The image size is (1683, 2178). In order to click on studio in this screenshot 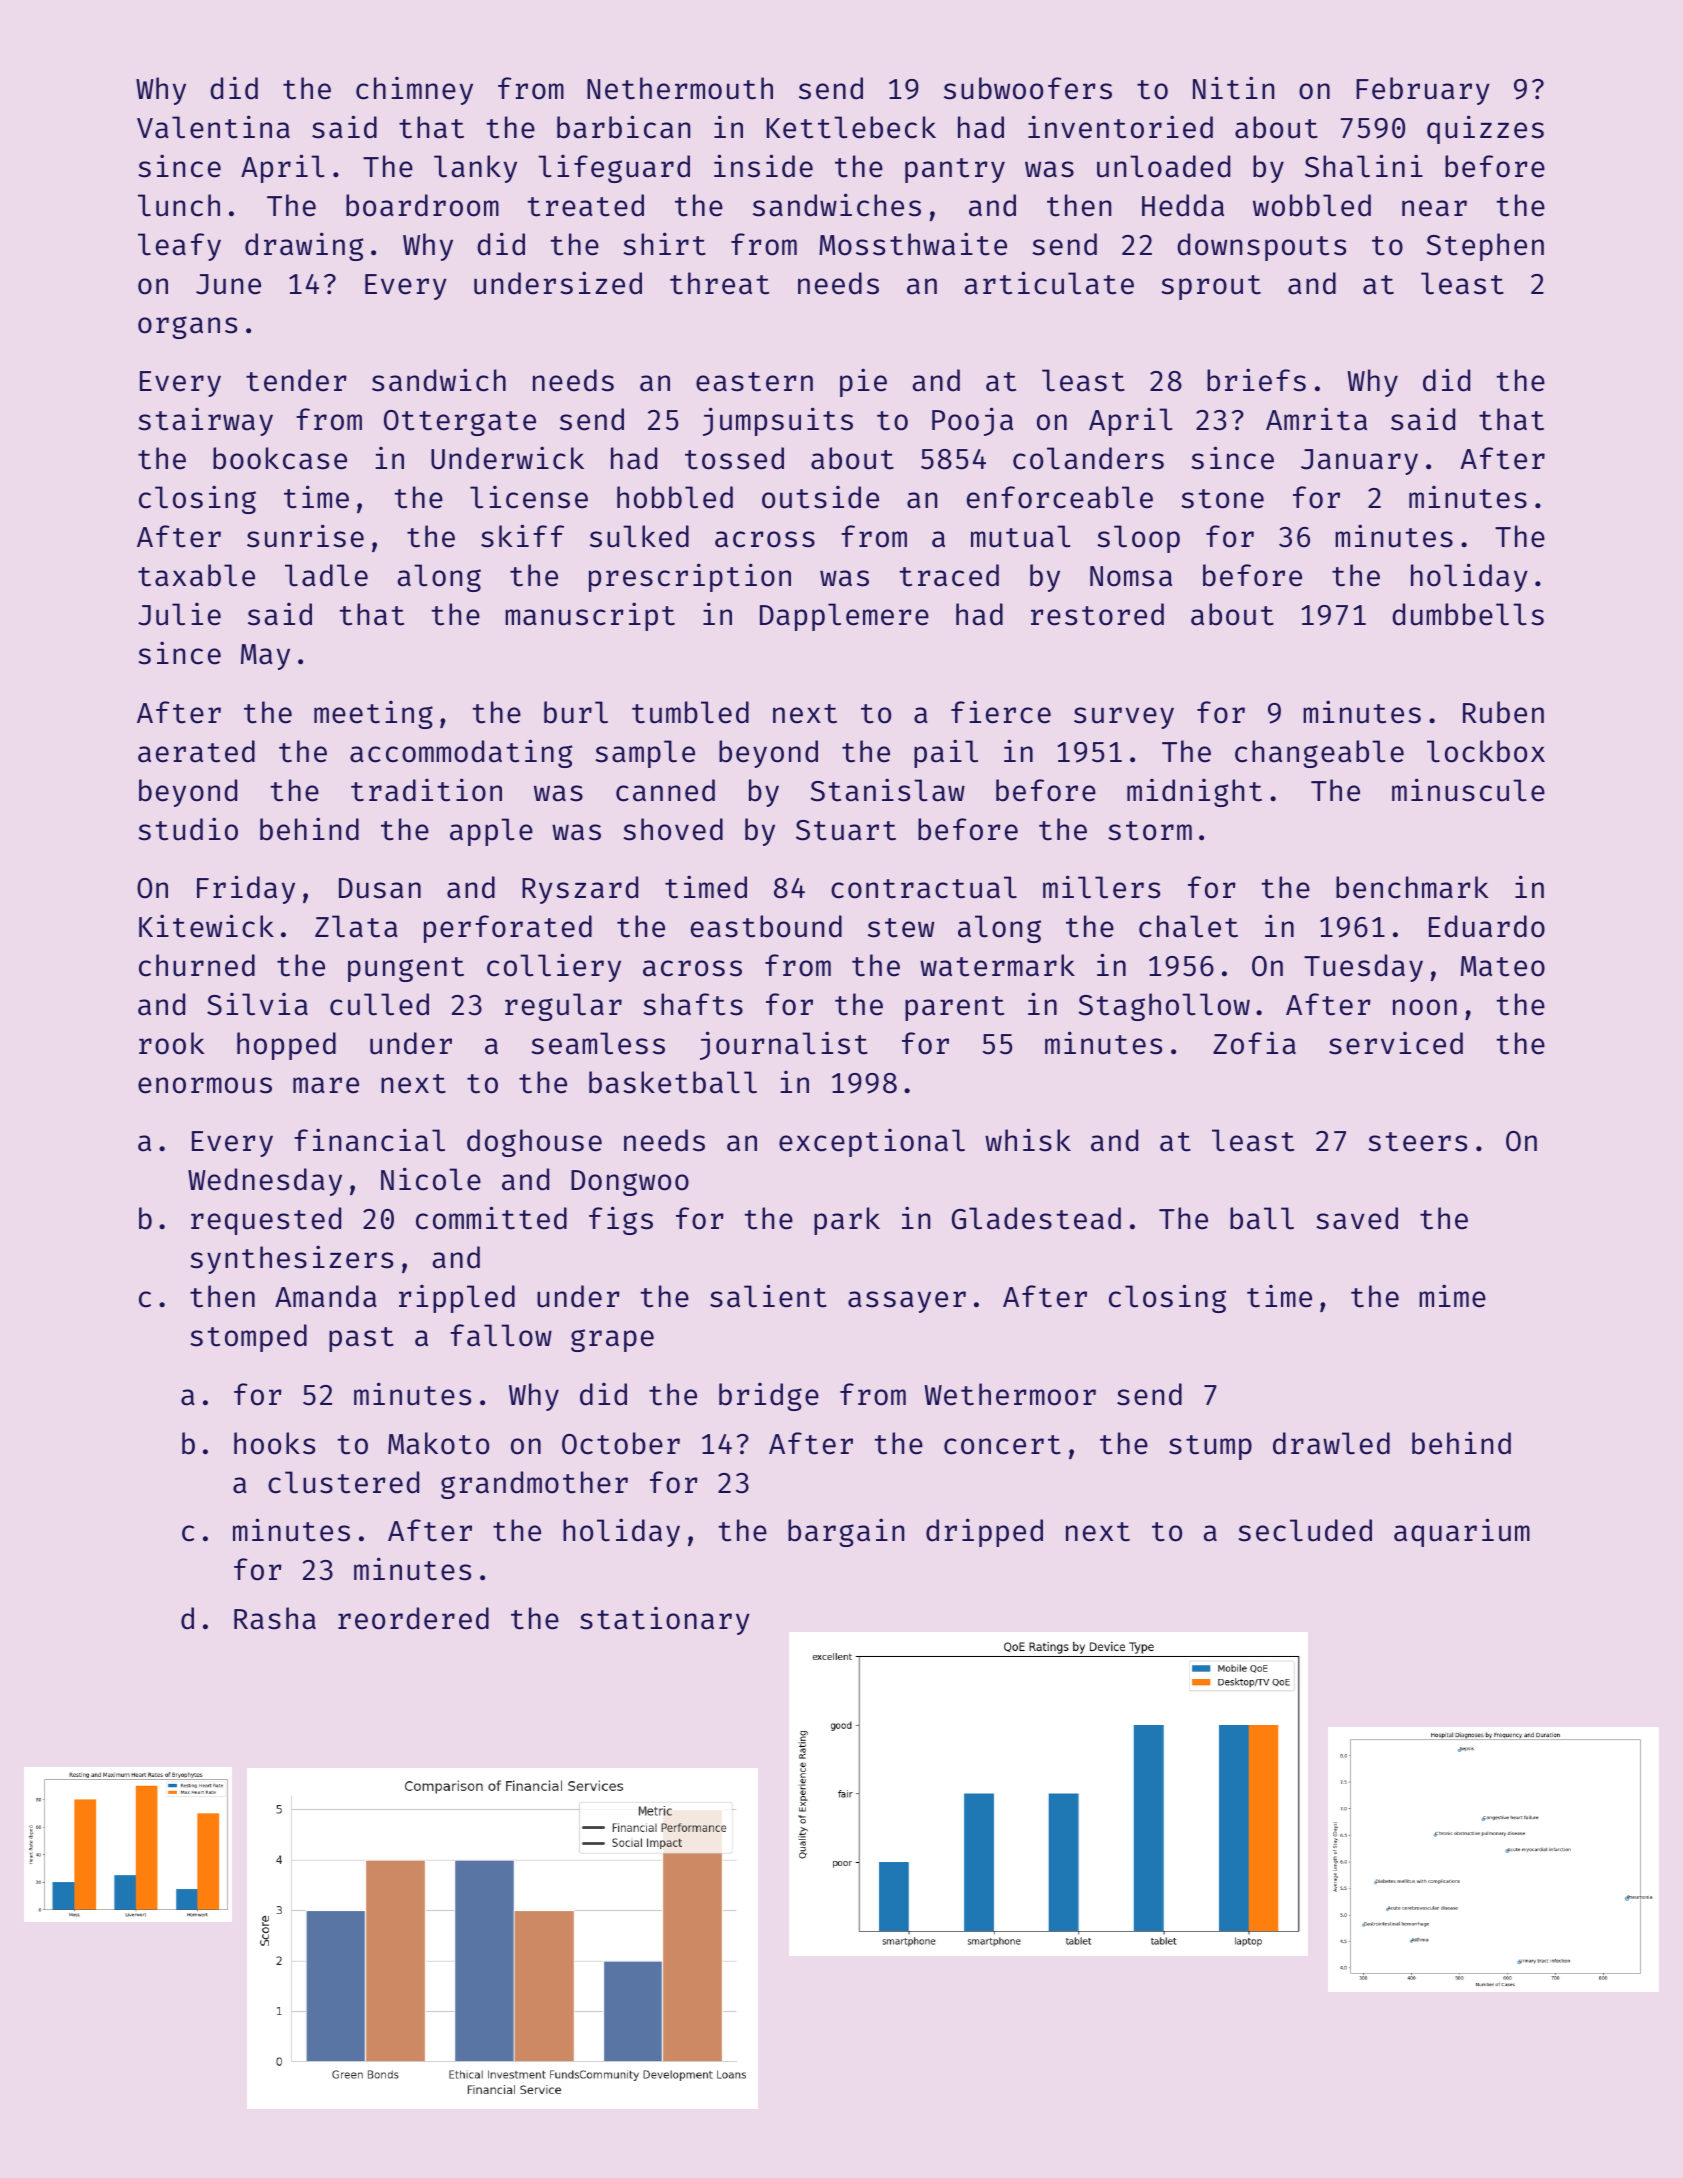, I will do `click(188, 829)`.
